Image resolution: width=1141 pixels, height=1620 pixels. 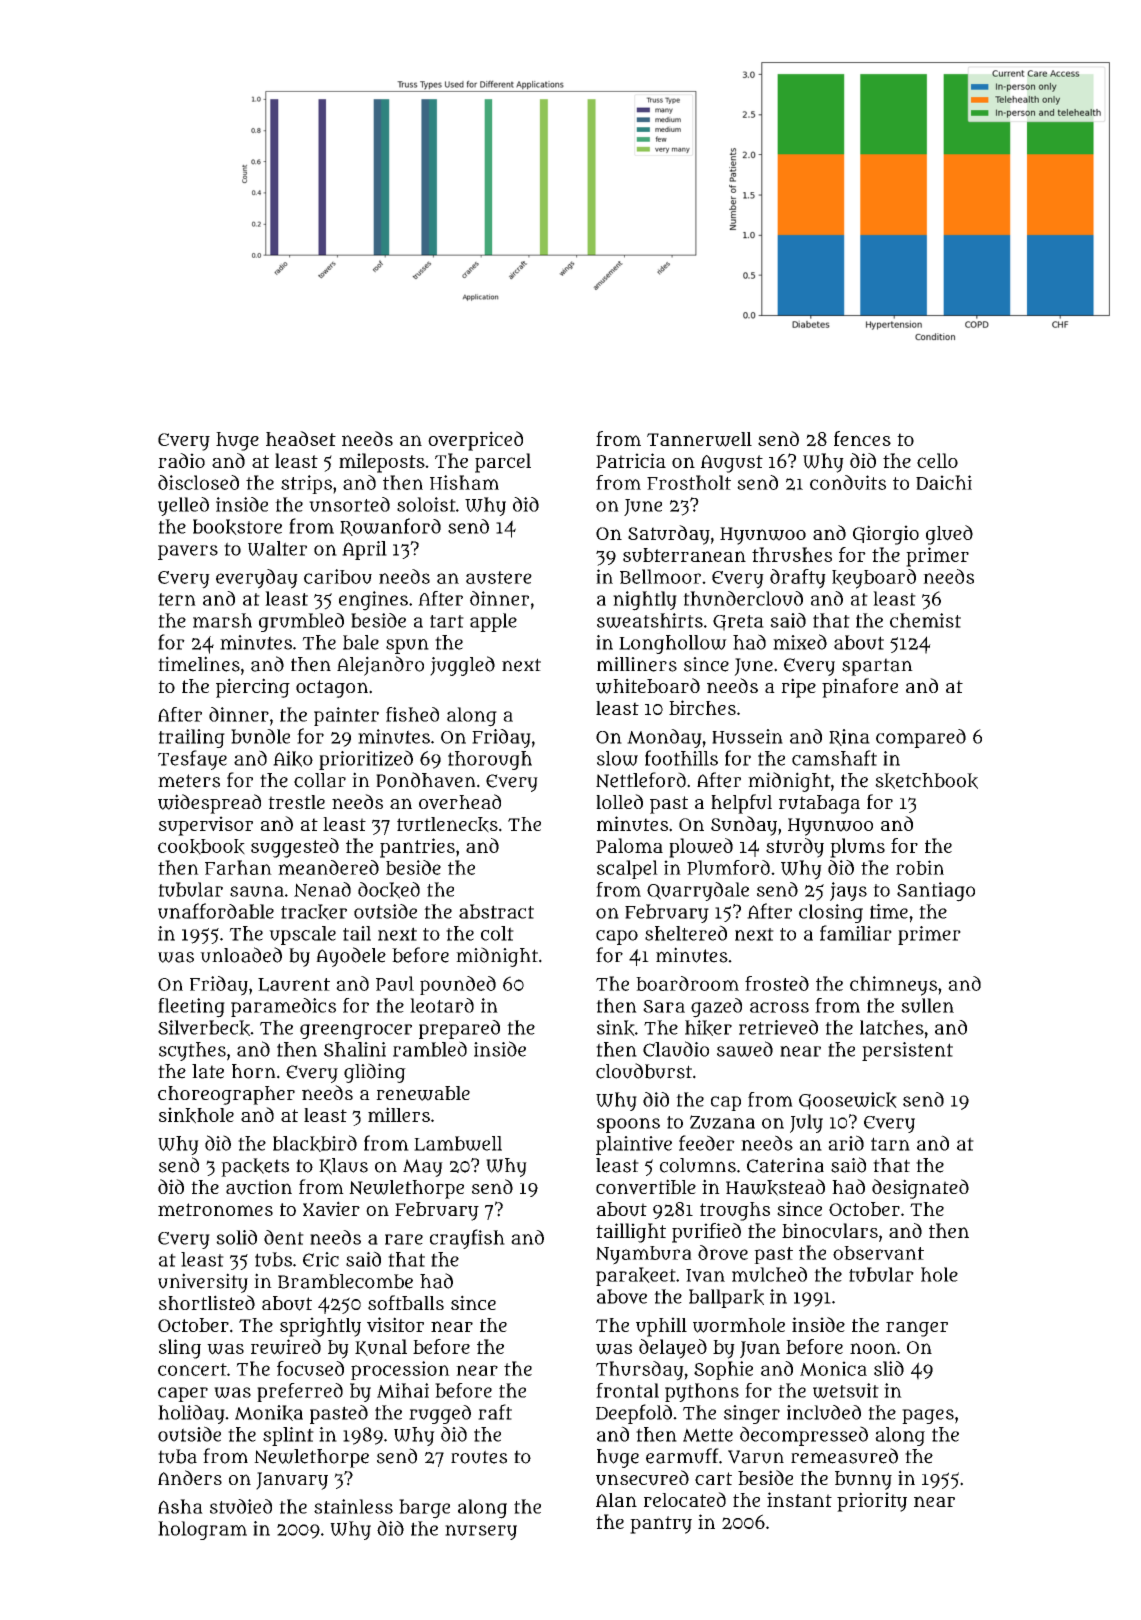 What do you see at coordinates (798, 688) in the document?
I see `ripe` at bounding box center [798, 688].
